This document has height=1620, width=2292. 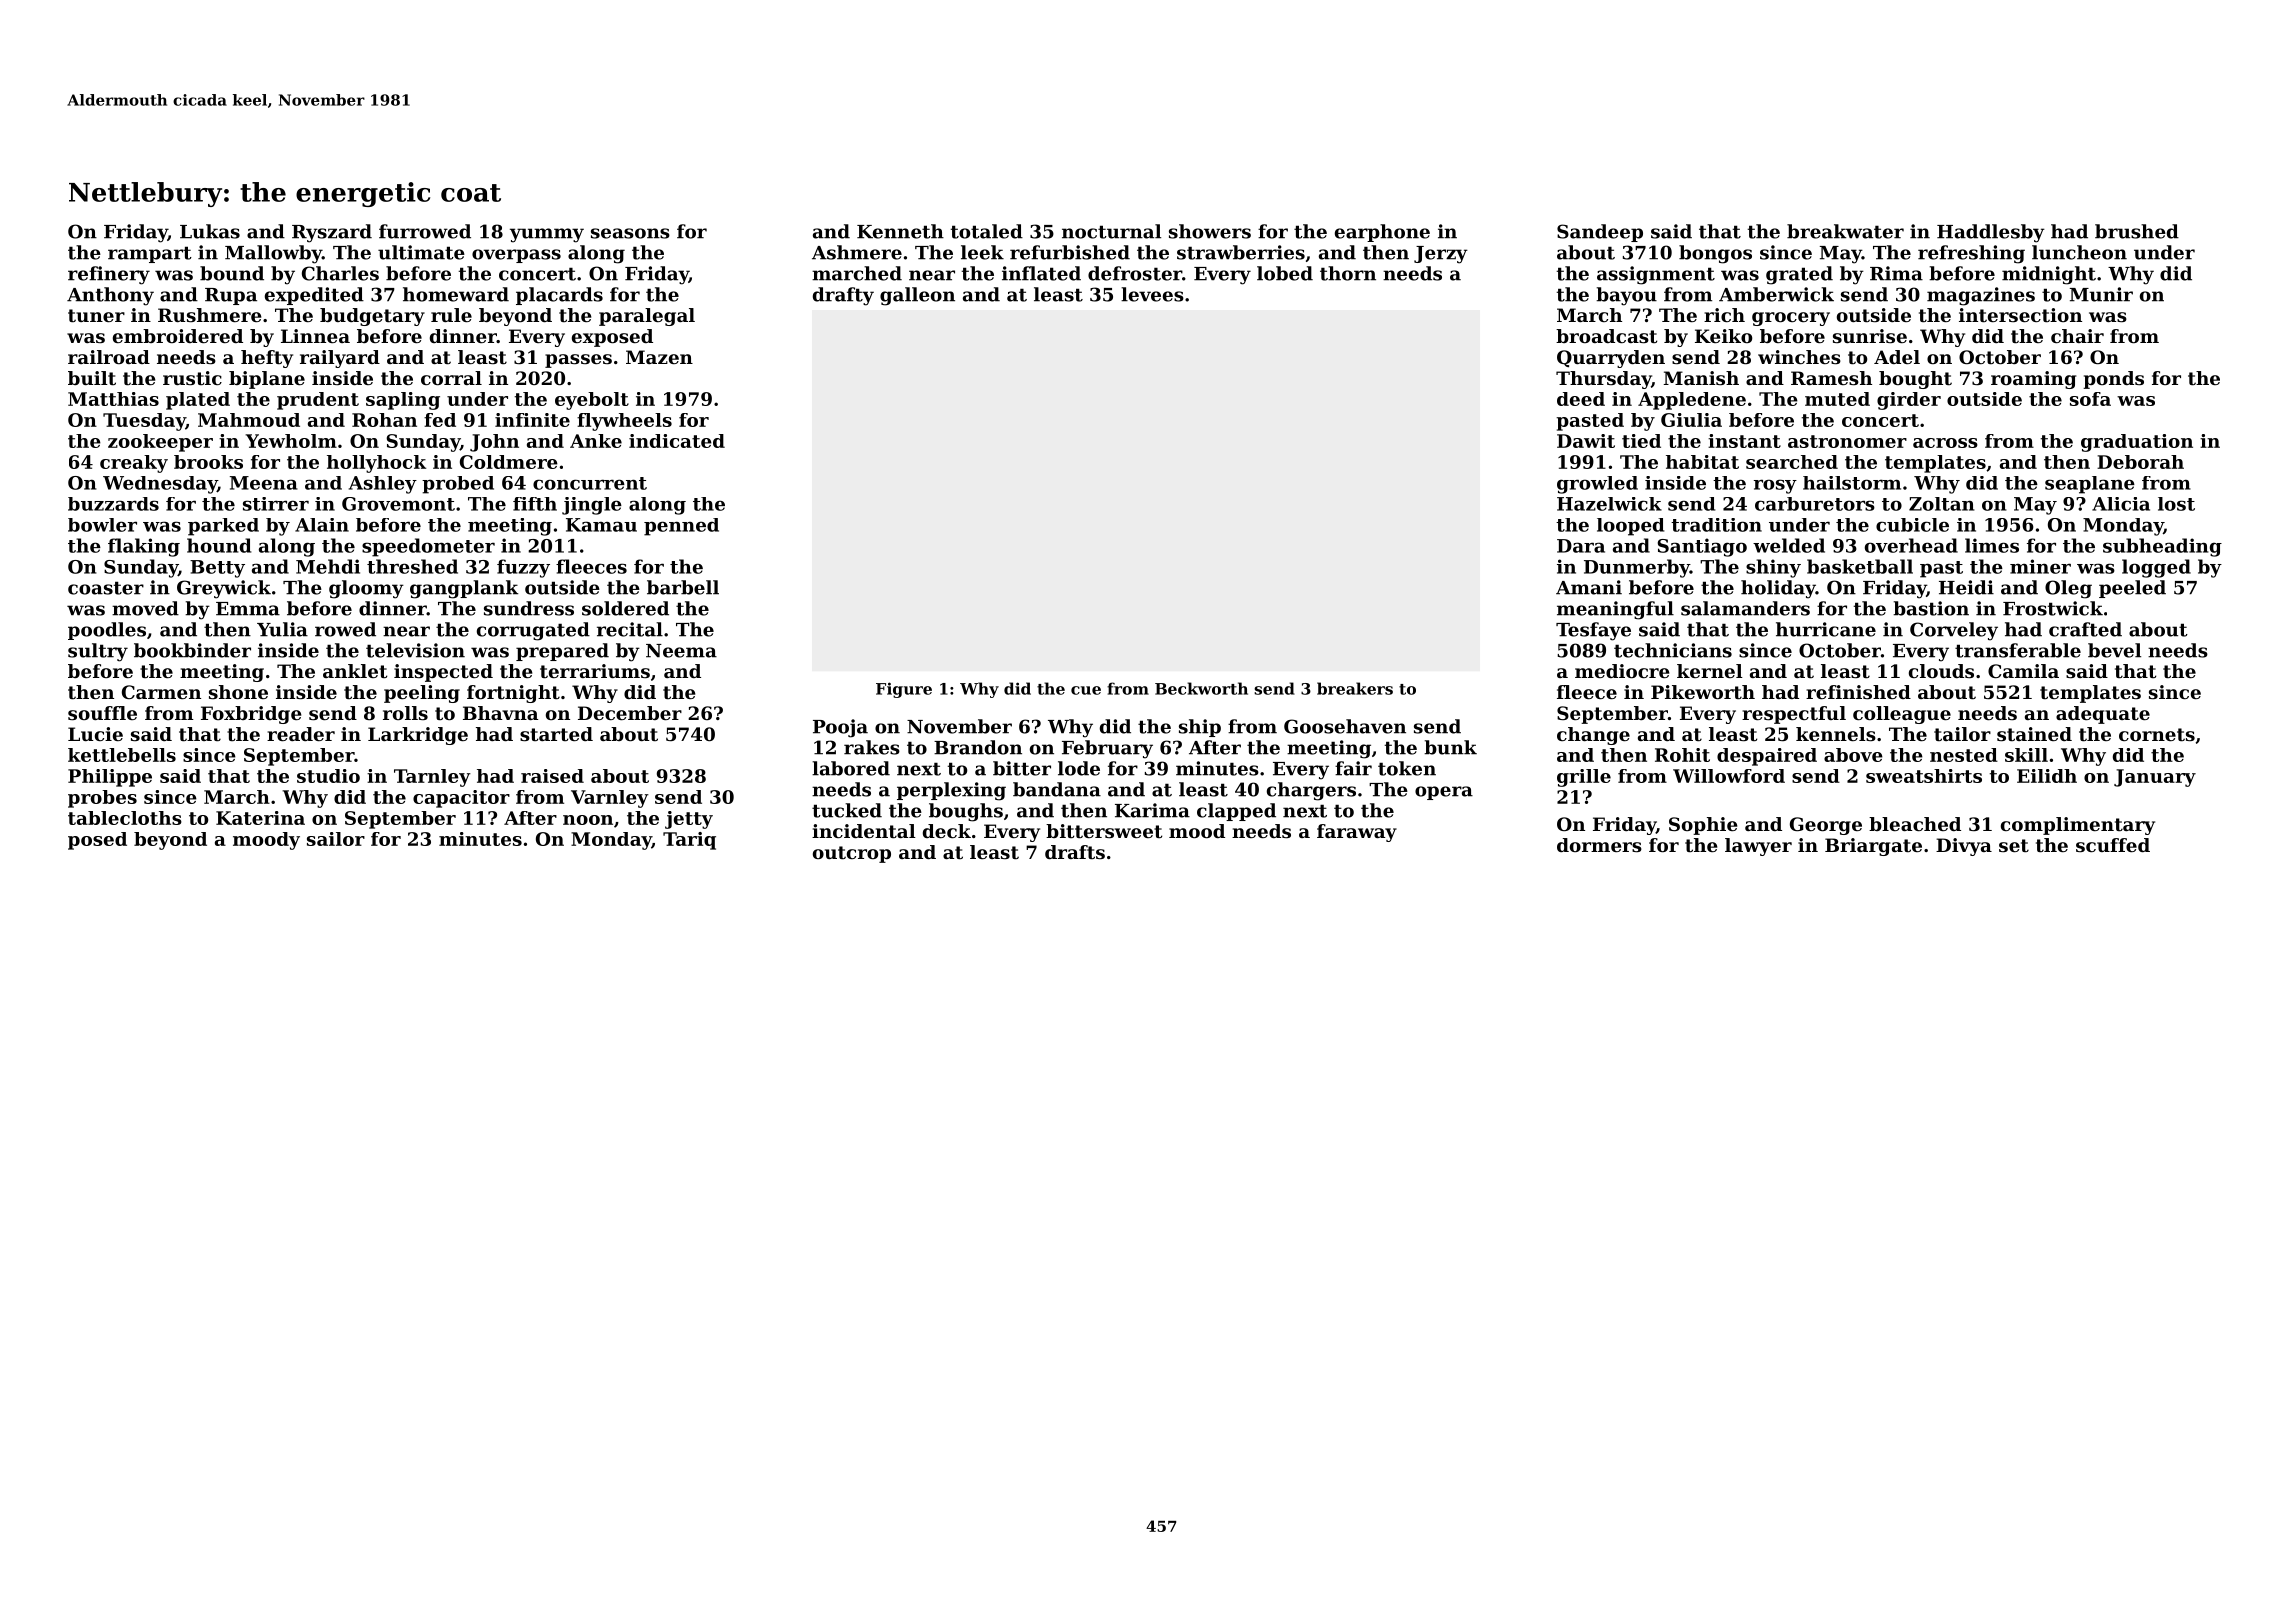 What do you see at coordinates (1152, 294) in the document?
I see `levees` at bounding box center [1152, 294].
